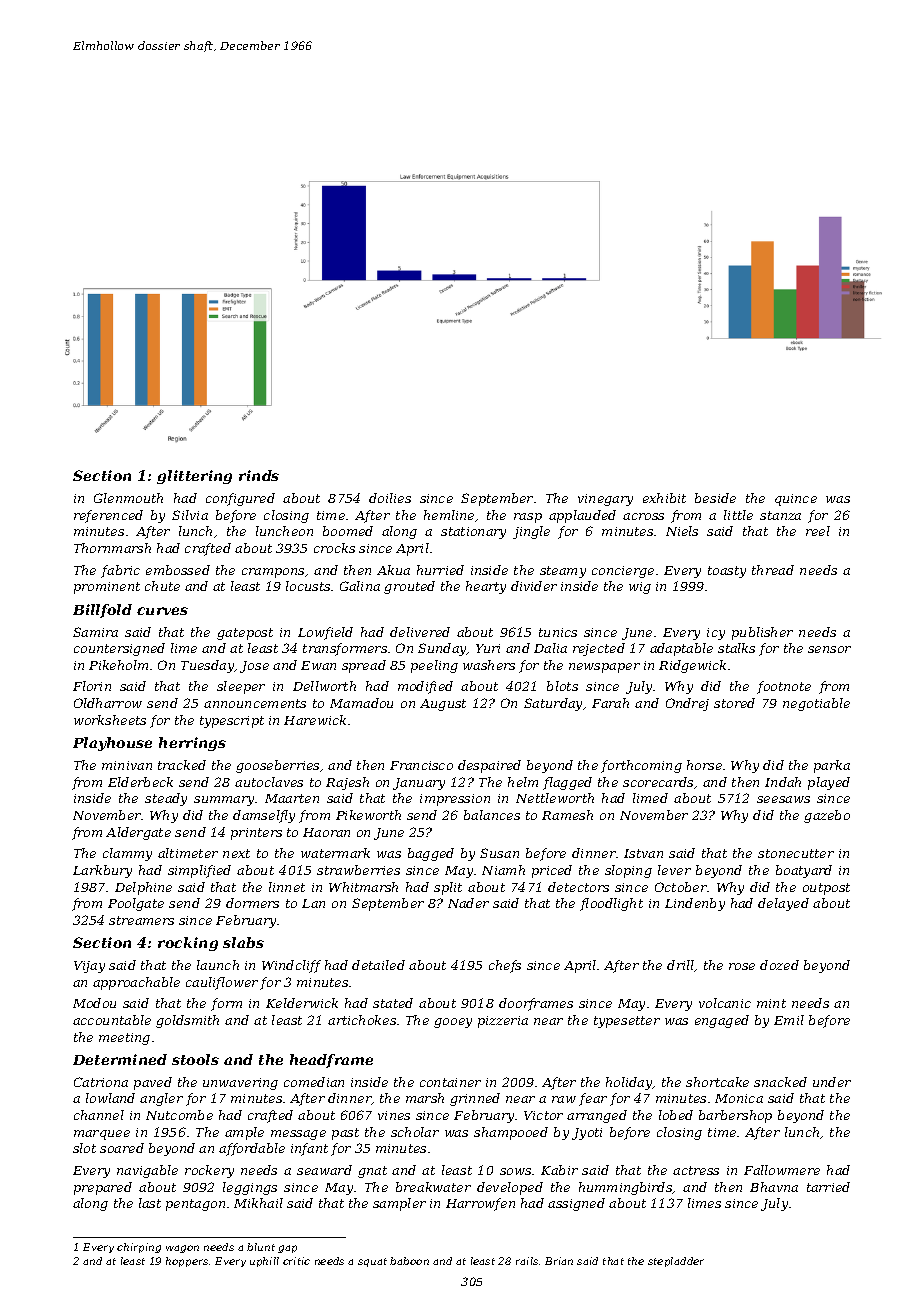  I want to click on stonecutter, so click(796, 853).
